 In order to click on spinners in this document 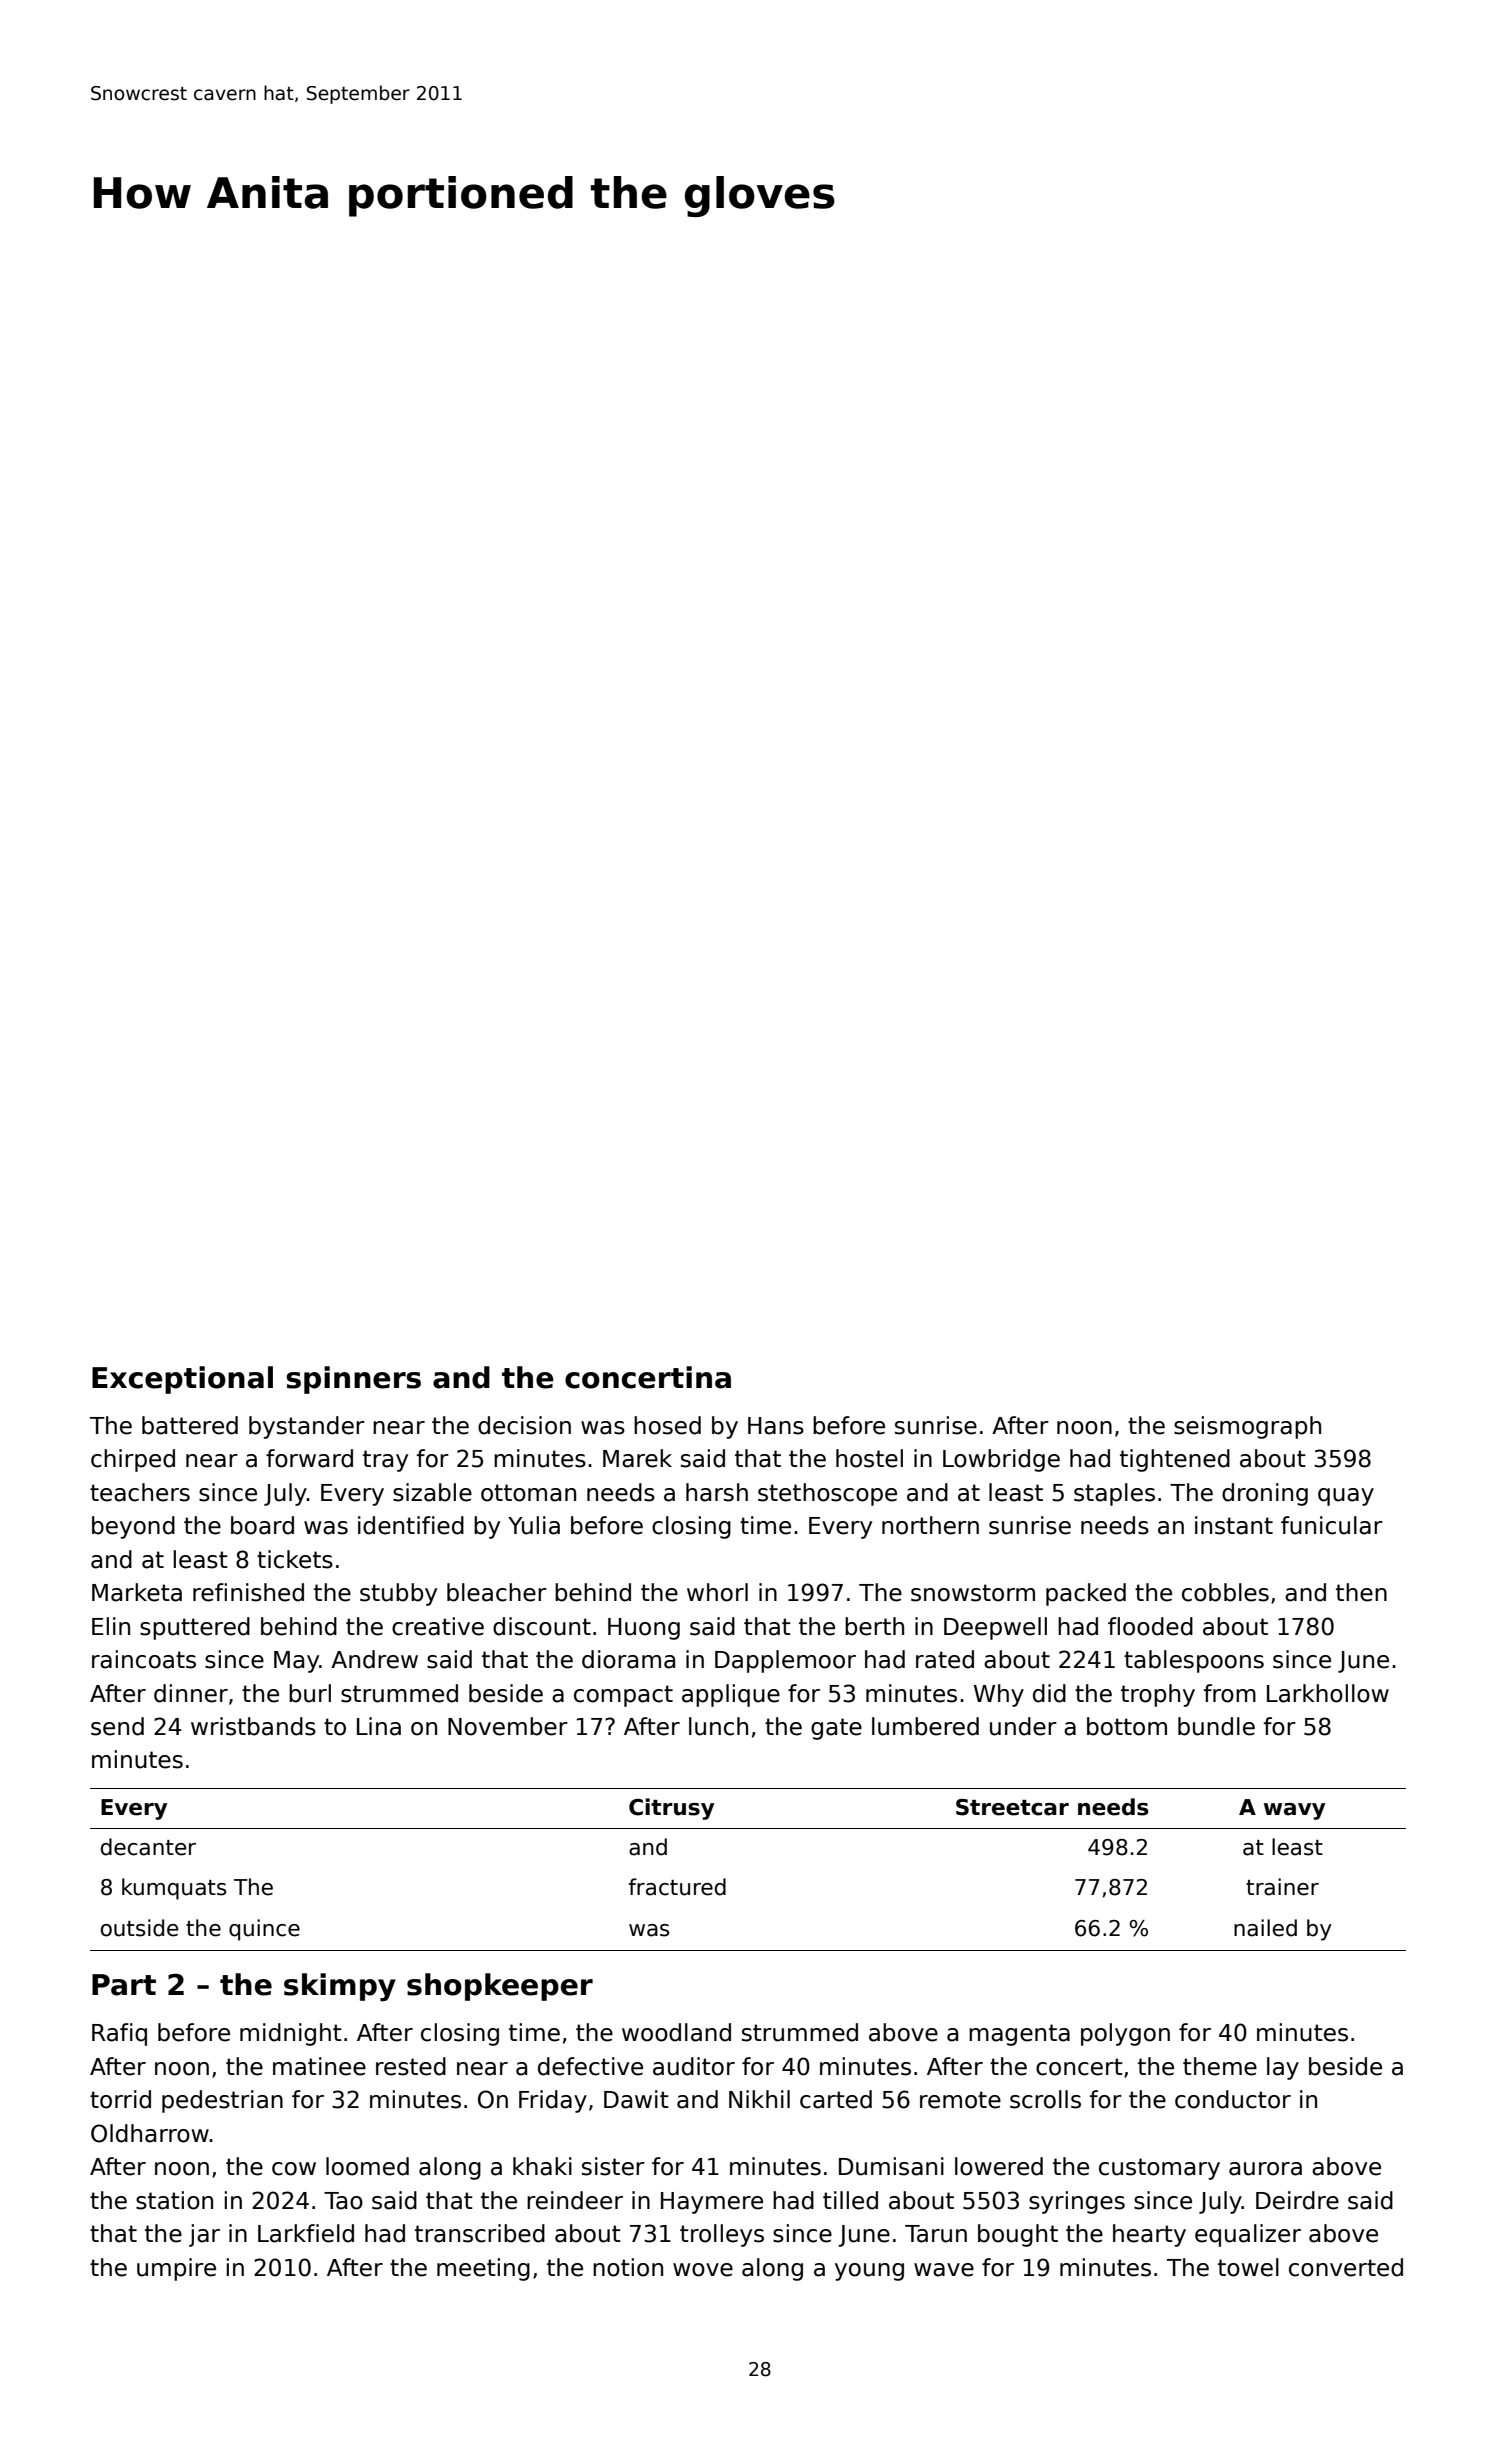, I will do `click(353, 1380)`.
